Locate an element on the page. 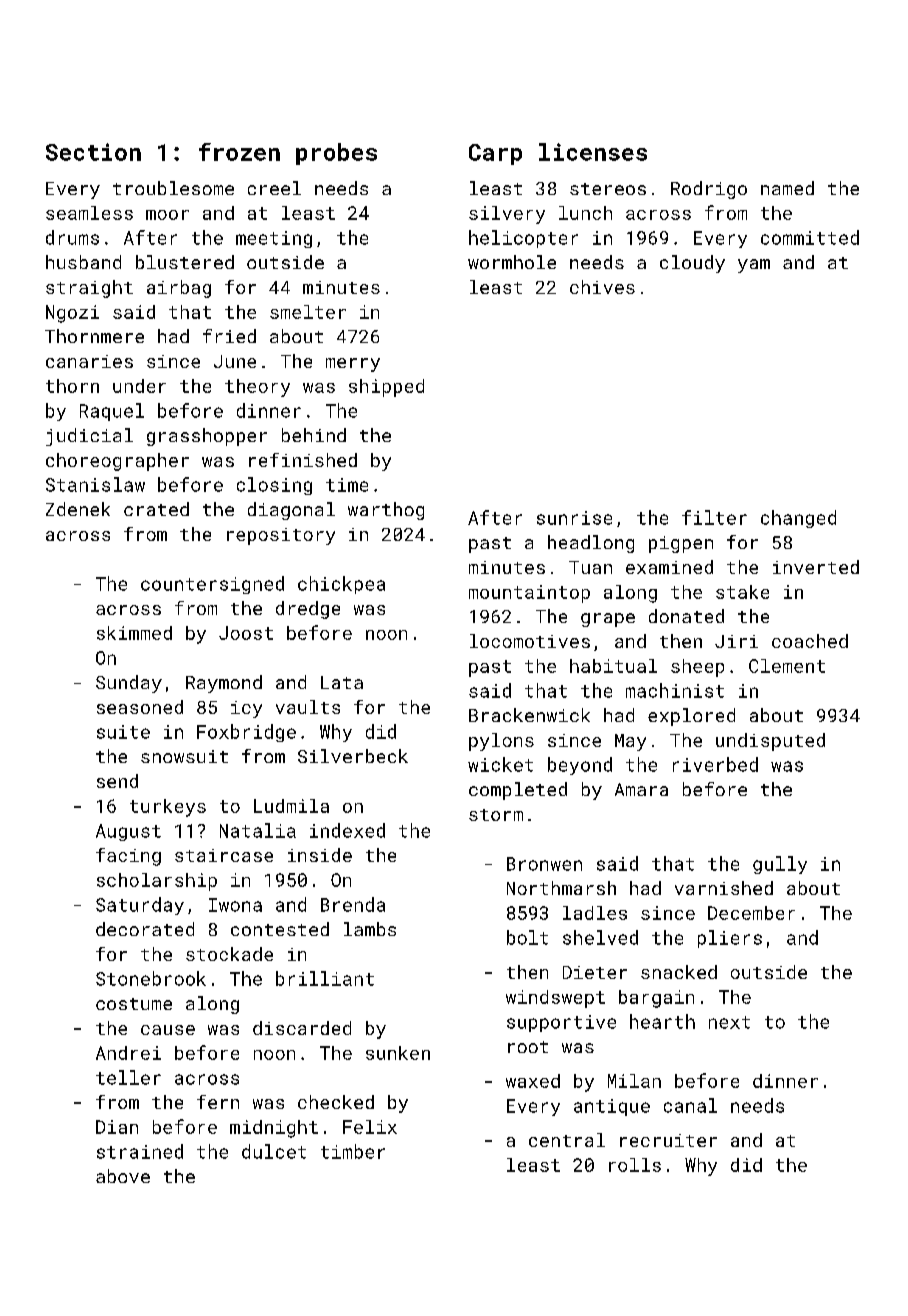 This document has height=1316, width=908. time is located at coordinates (347, 485).
